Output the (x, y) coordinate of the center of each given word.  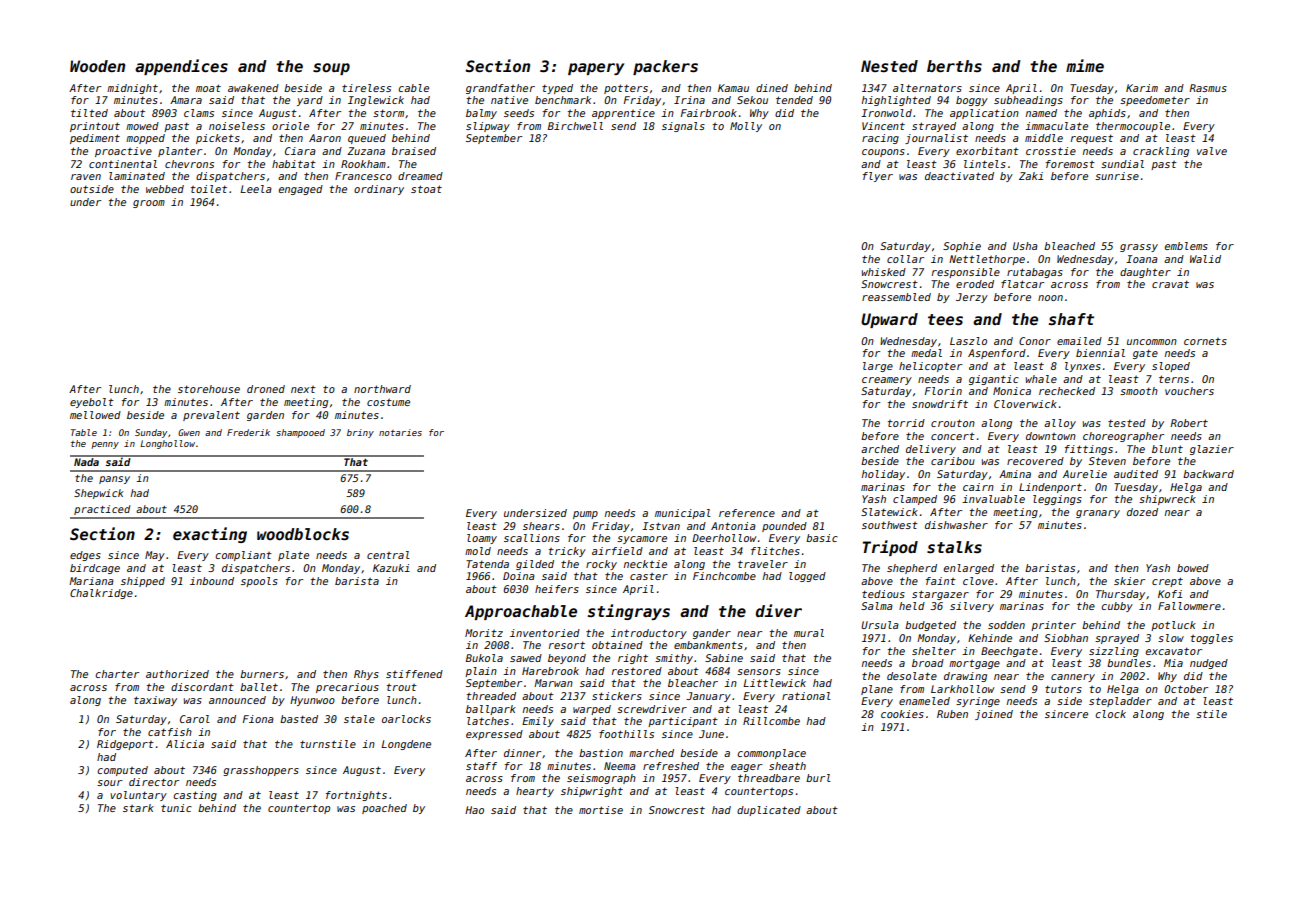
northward (382, 389)
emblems (1186, 246)
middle (1044, 138)
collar (905, 259)
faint (941, 581)
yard (310, 101)
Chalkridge (101, 594)
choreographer (1123, 437)
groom (149, 204)
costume (388, 402)
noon (1050, 298)
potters (626, 89)
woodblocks (303, 534)
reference (747, 513)
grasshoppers (261, 771)
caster (649, 576)
